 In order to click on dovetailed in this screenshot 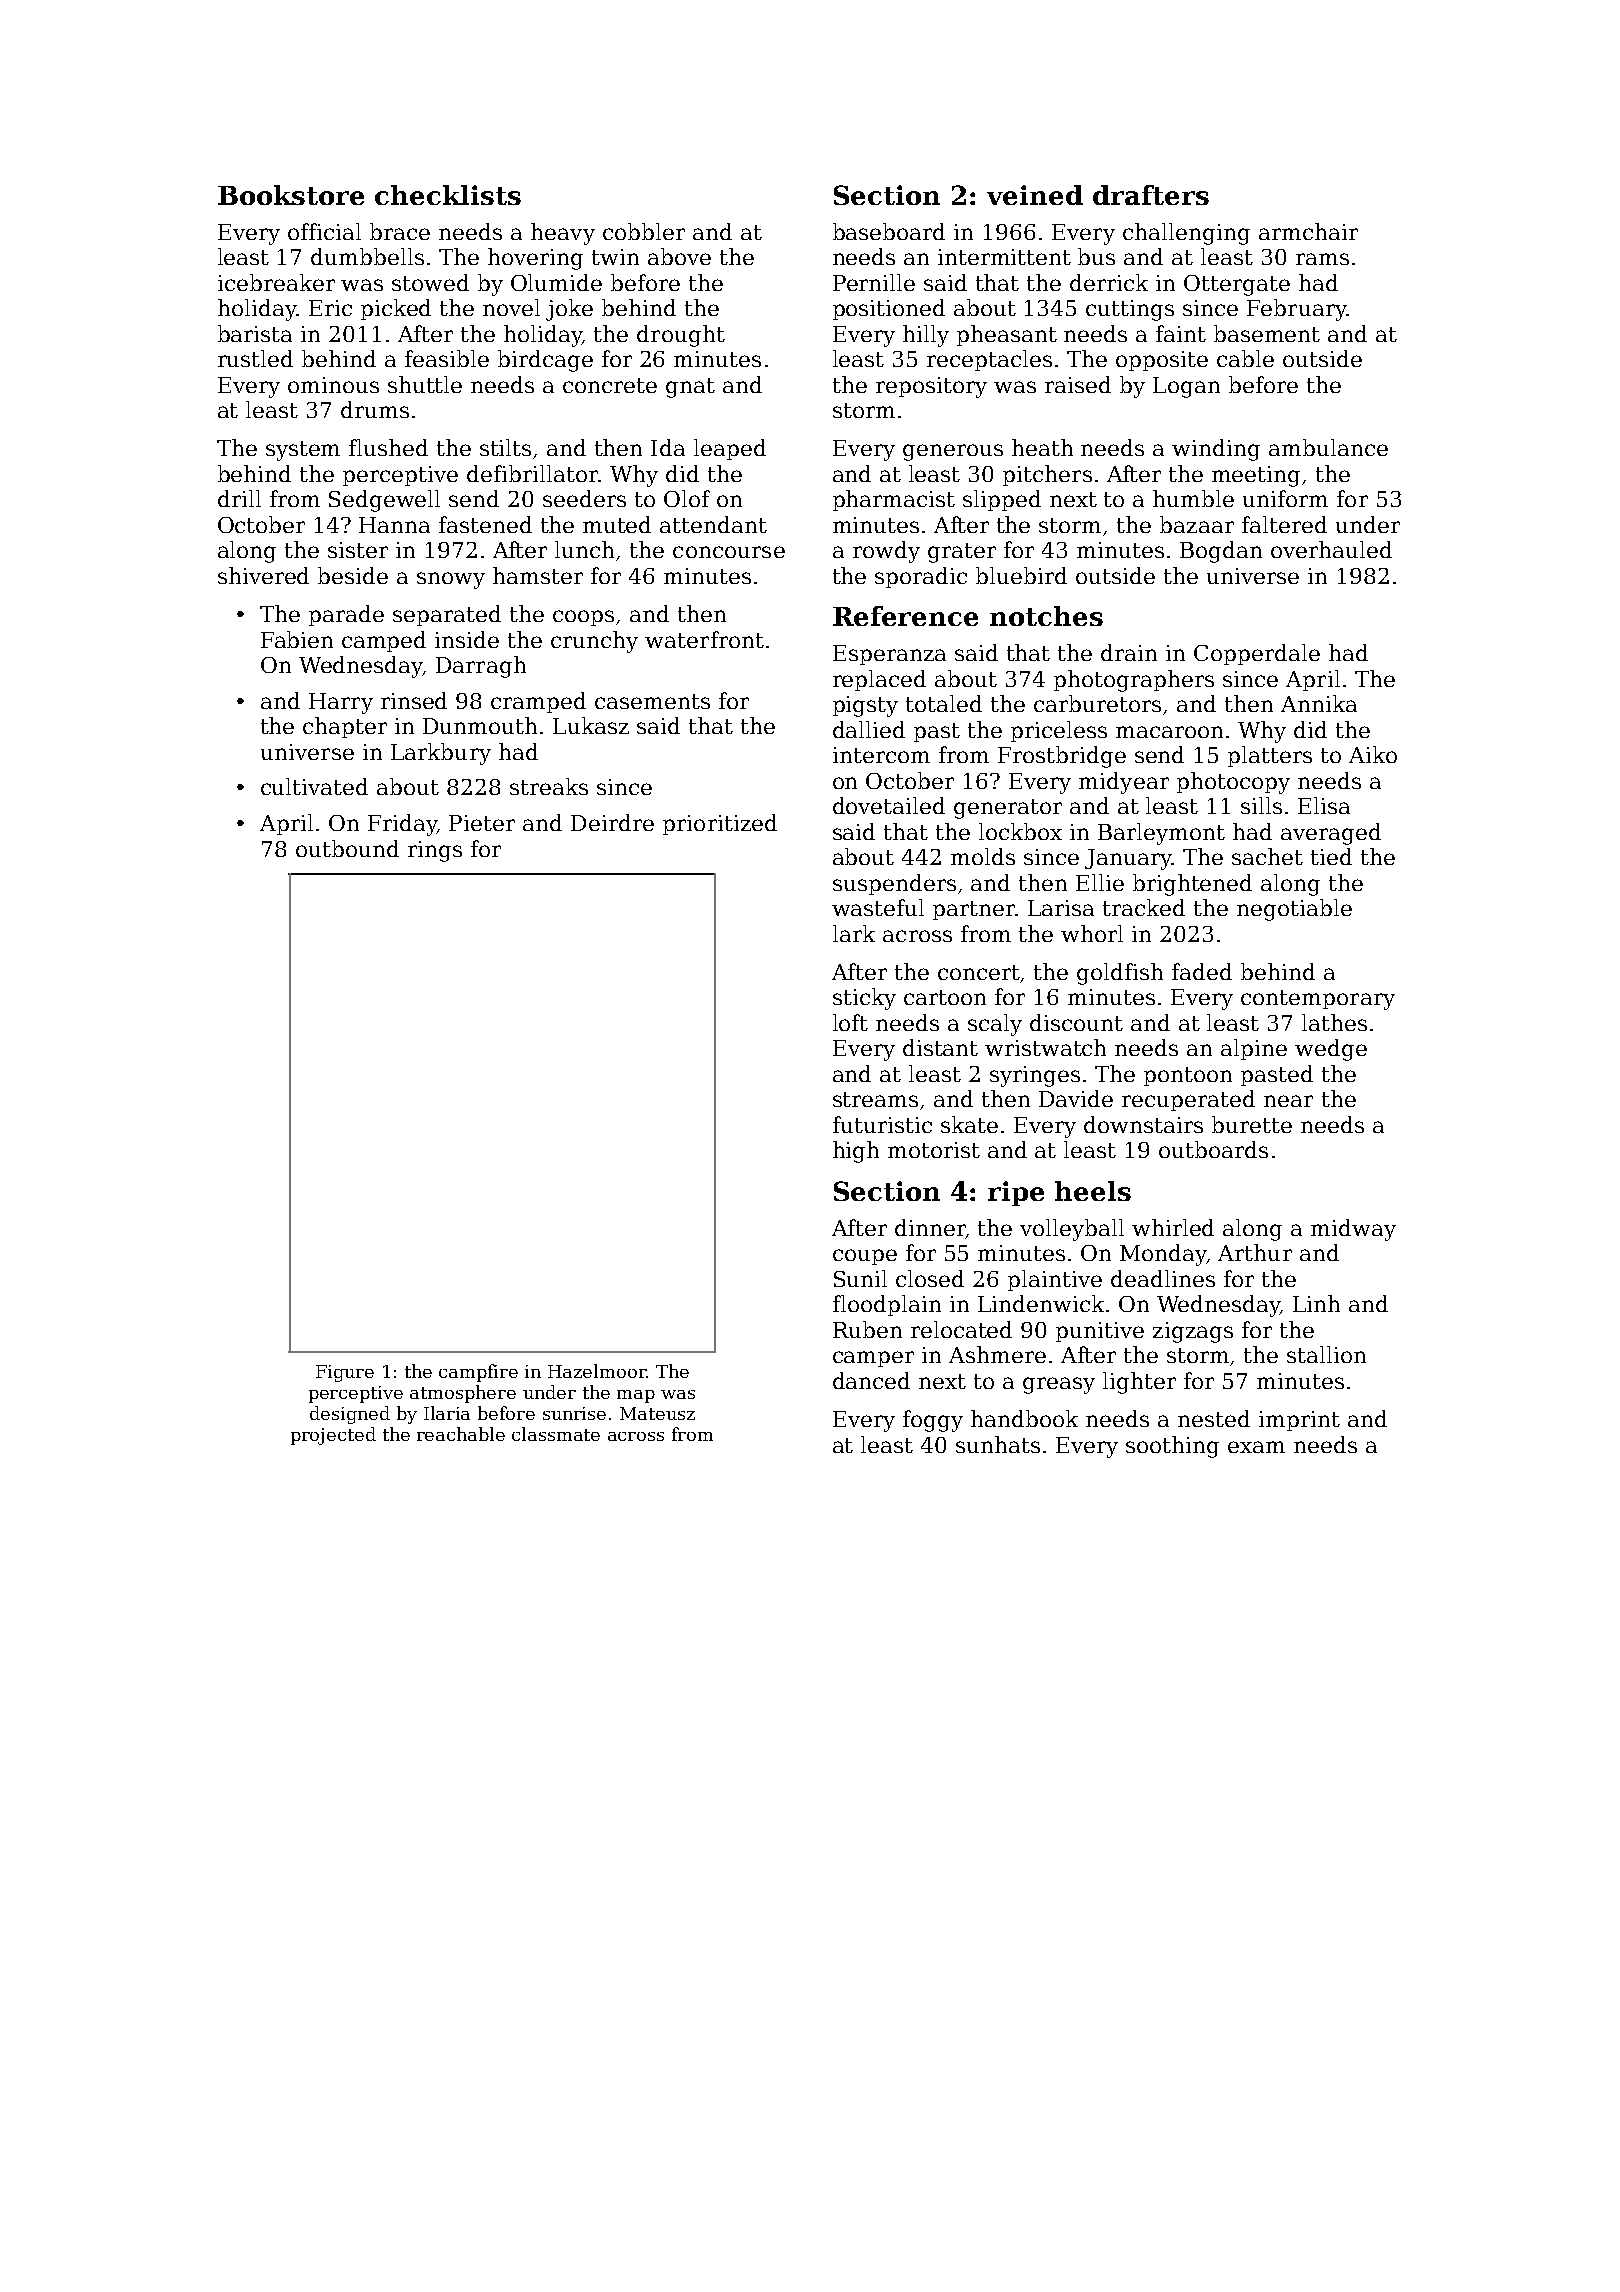, I will do `click(889, 805)`.
